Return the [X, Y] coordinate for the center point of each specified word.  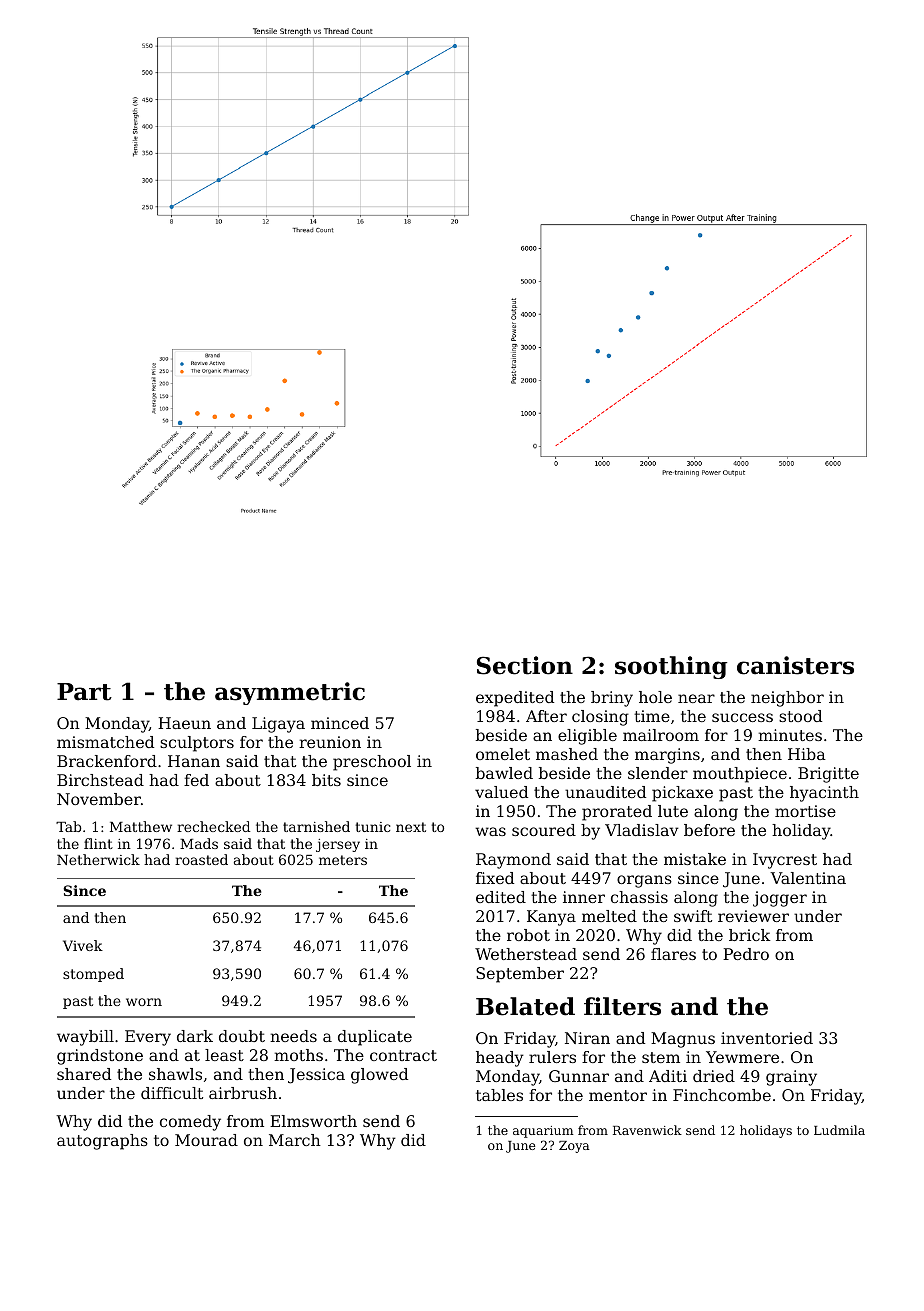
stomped [93, 975]
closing [600, 718]
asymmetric [290, 693]
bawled [504, 773]
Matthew [141, 826]
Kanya [551, 918]
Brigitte [828, 775]
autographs [102, 1142]
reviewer [753, 916]
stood [800, 716]
